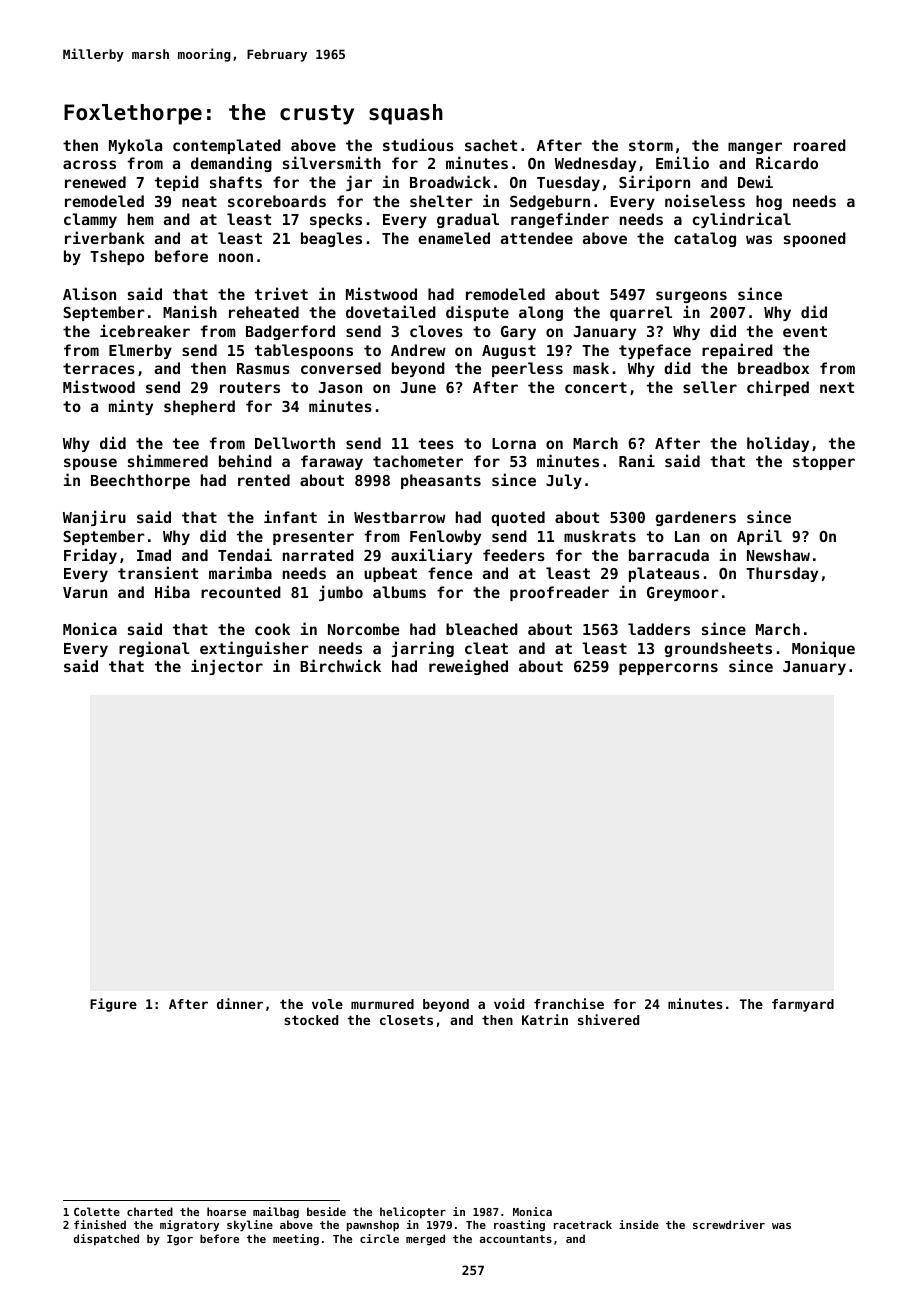  Describe the element at coordinates (113, 1005) in the document. I see `Figure` at that location.
